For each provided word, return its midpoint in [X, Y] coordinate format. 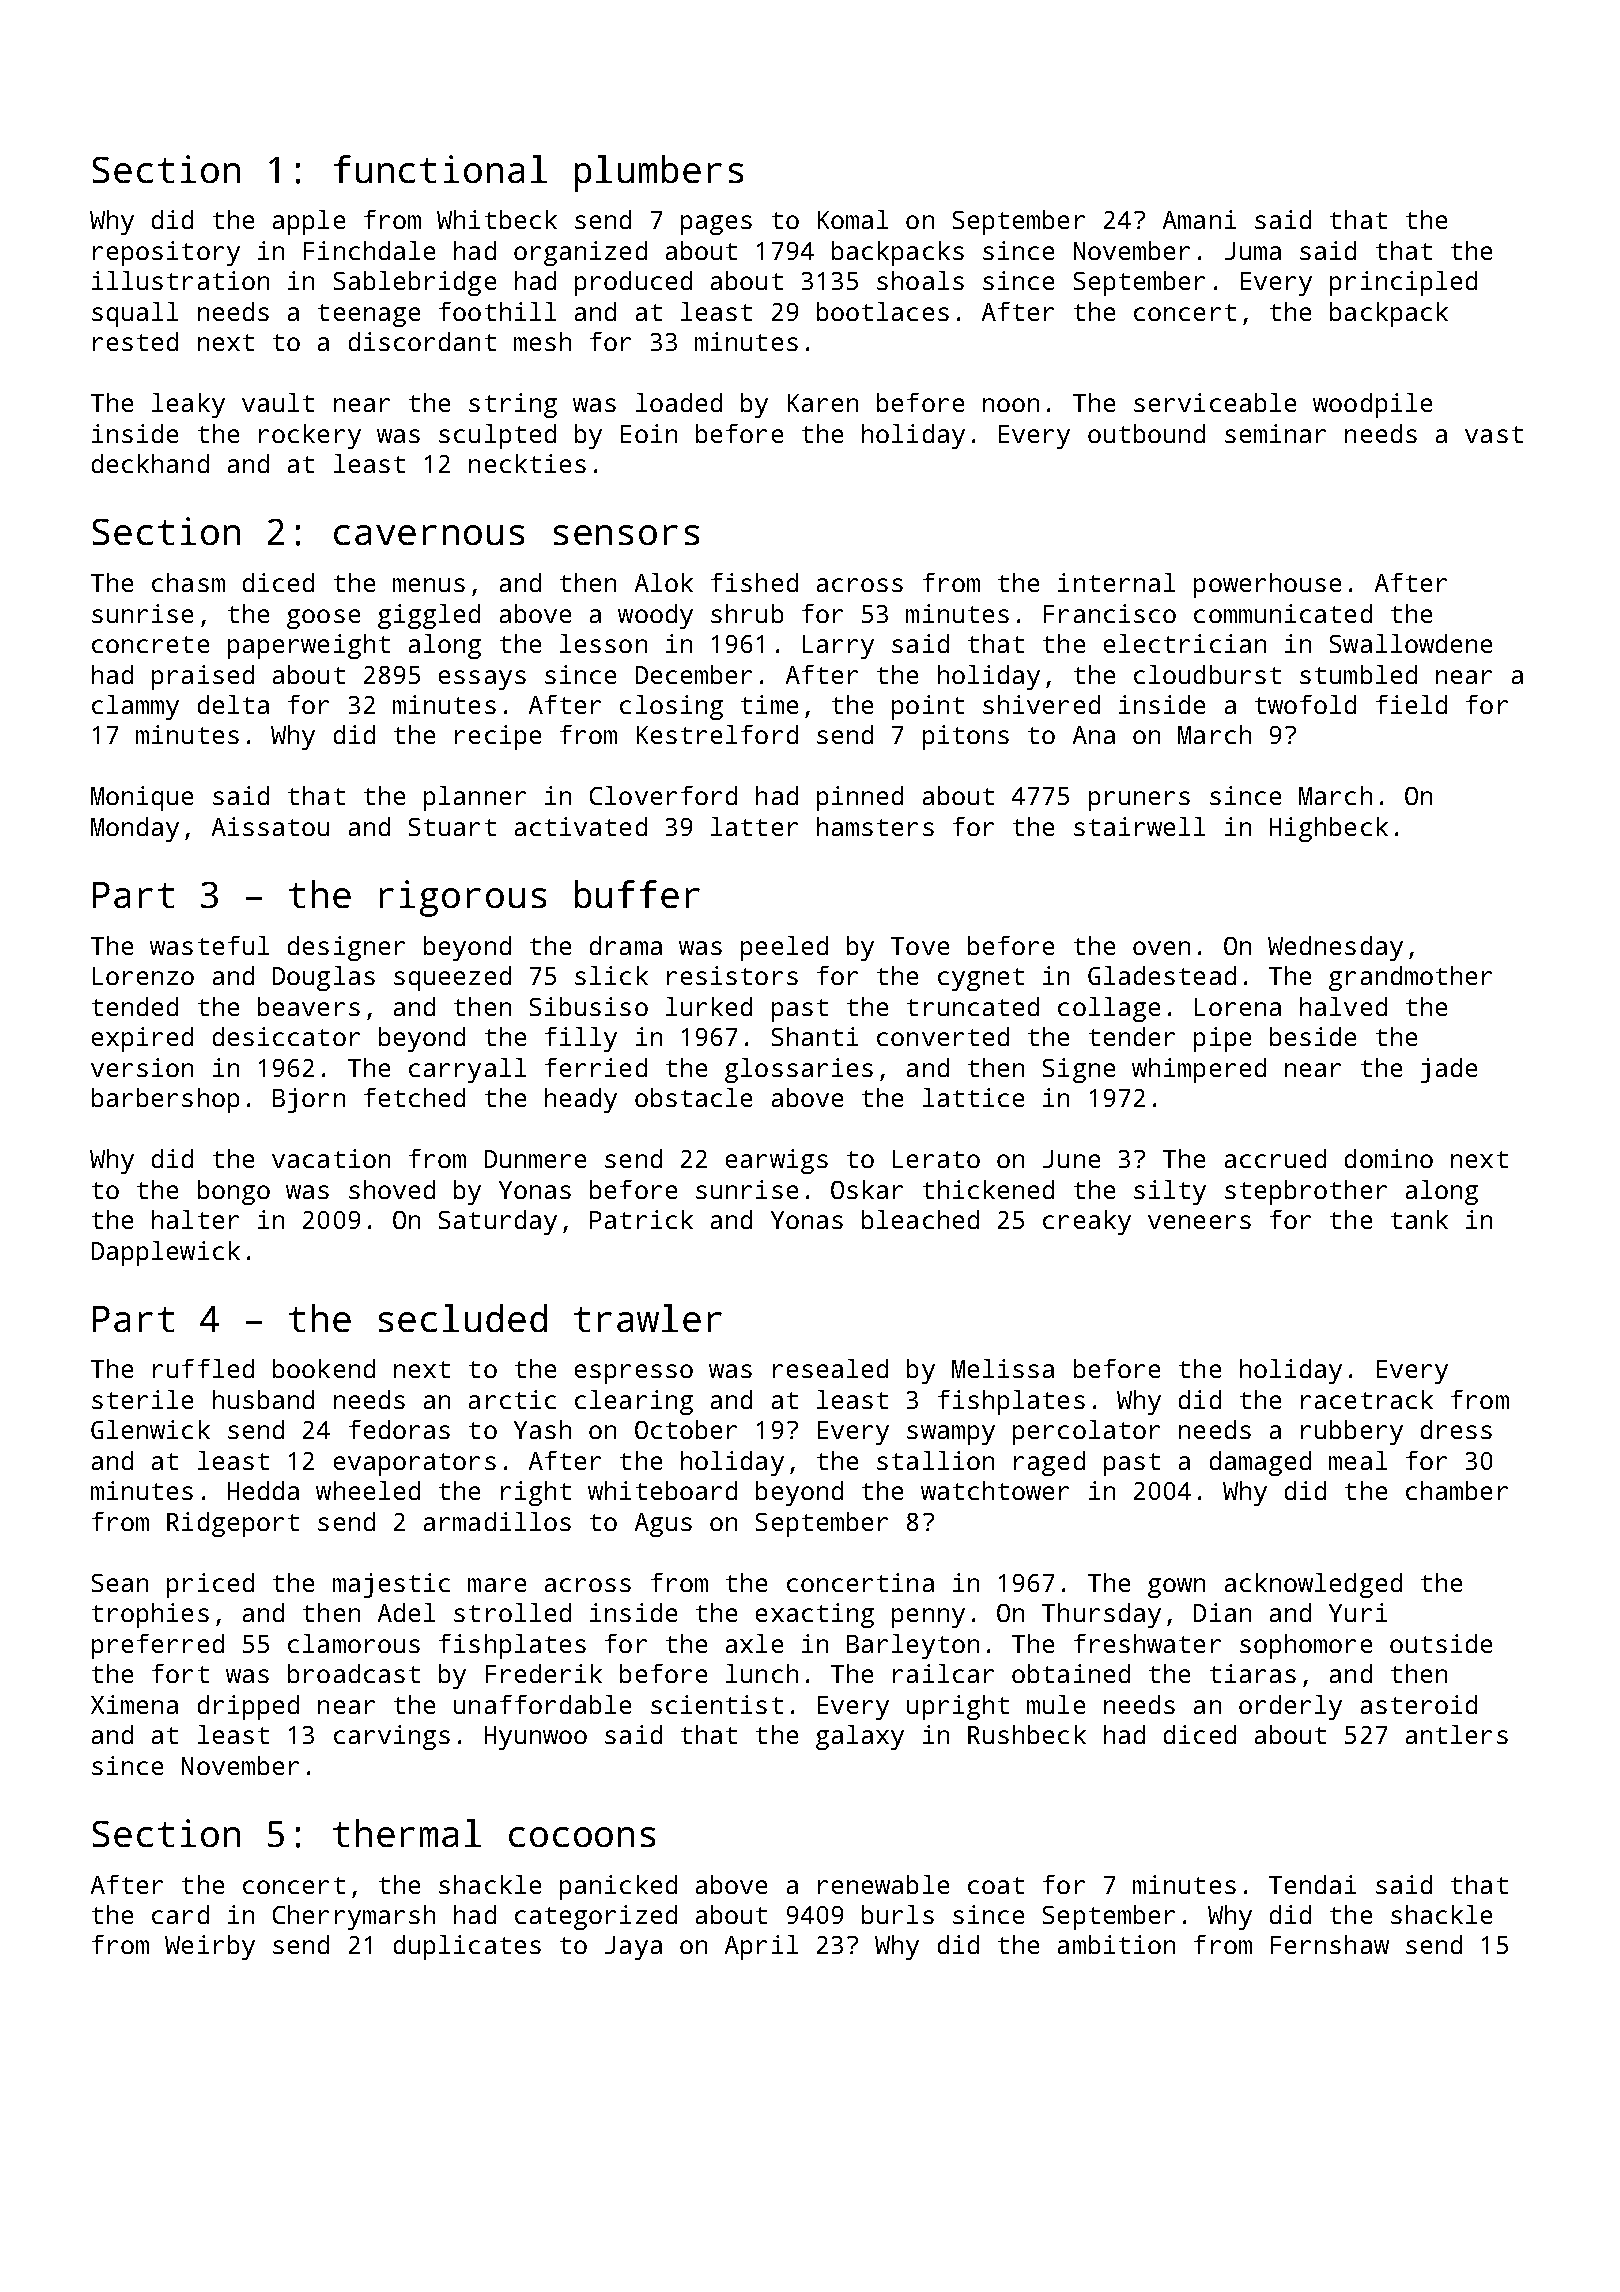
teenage [369, 315]
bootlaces [883, 311]
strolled [512, 1612]
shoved [392, 1189]
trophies [150, 1615]
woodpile [1372, 405]
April [761, 1947]
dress [1456, 1429]
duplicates [467, 1947]
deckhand [150, 463]
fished [754, 582]
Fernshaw [1330, 1944]
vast [1494, 434]
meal [1358, 1460]
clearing [634, 1402]
